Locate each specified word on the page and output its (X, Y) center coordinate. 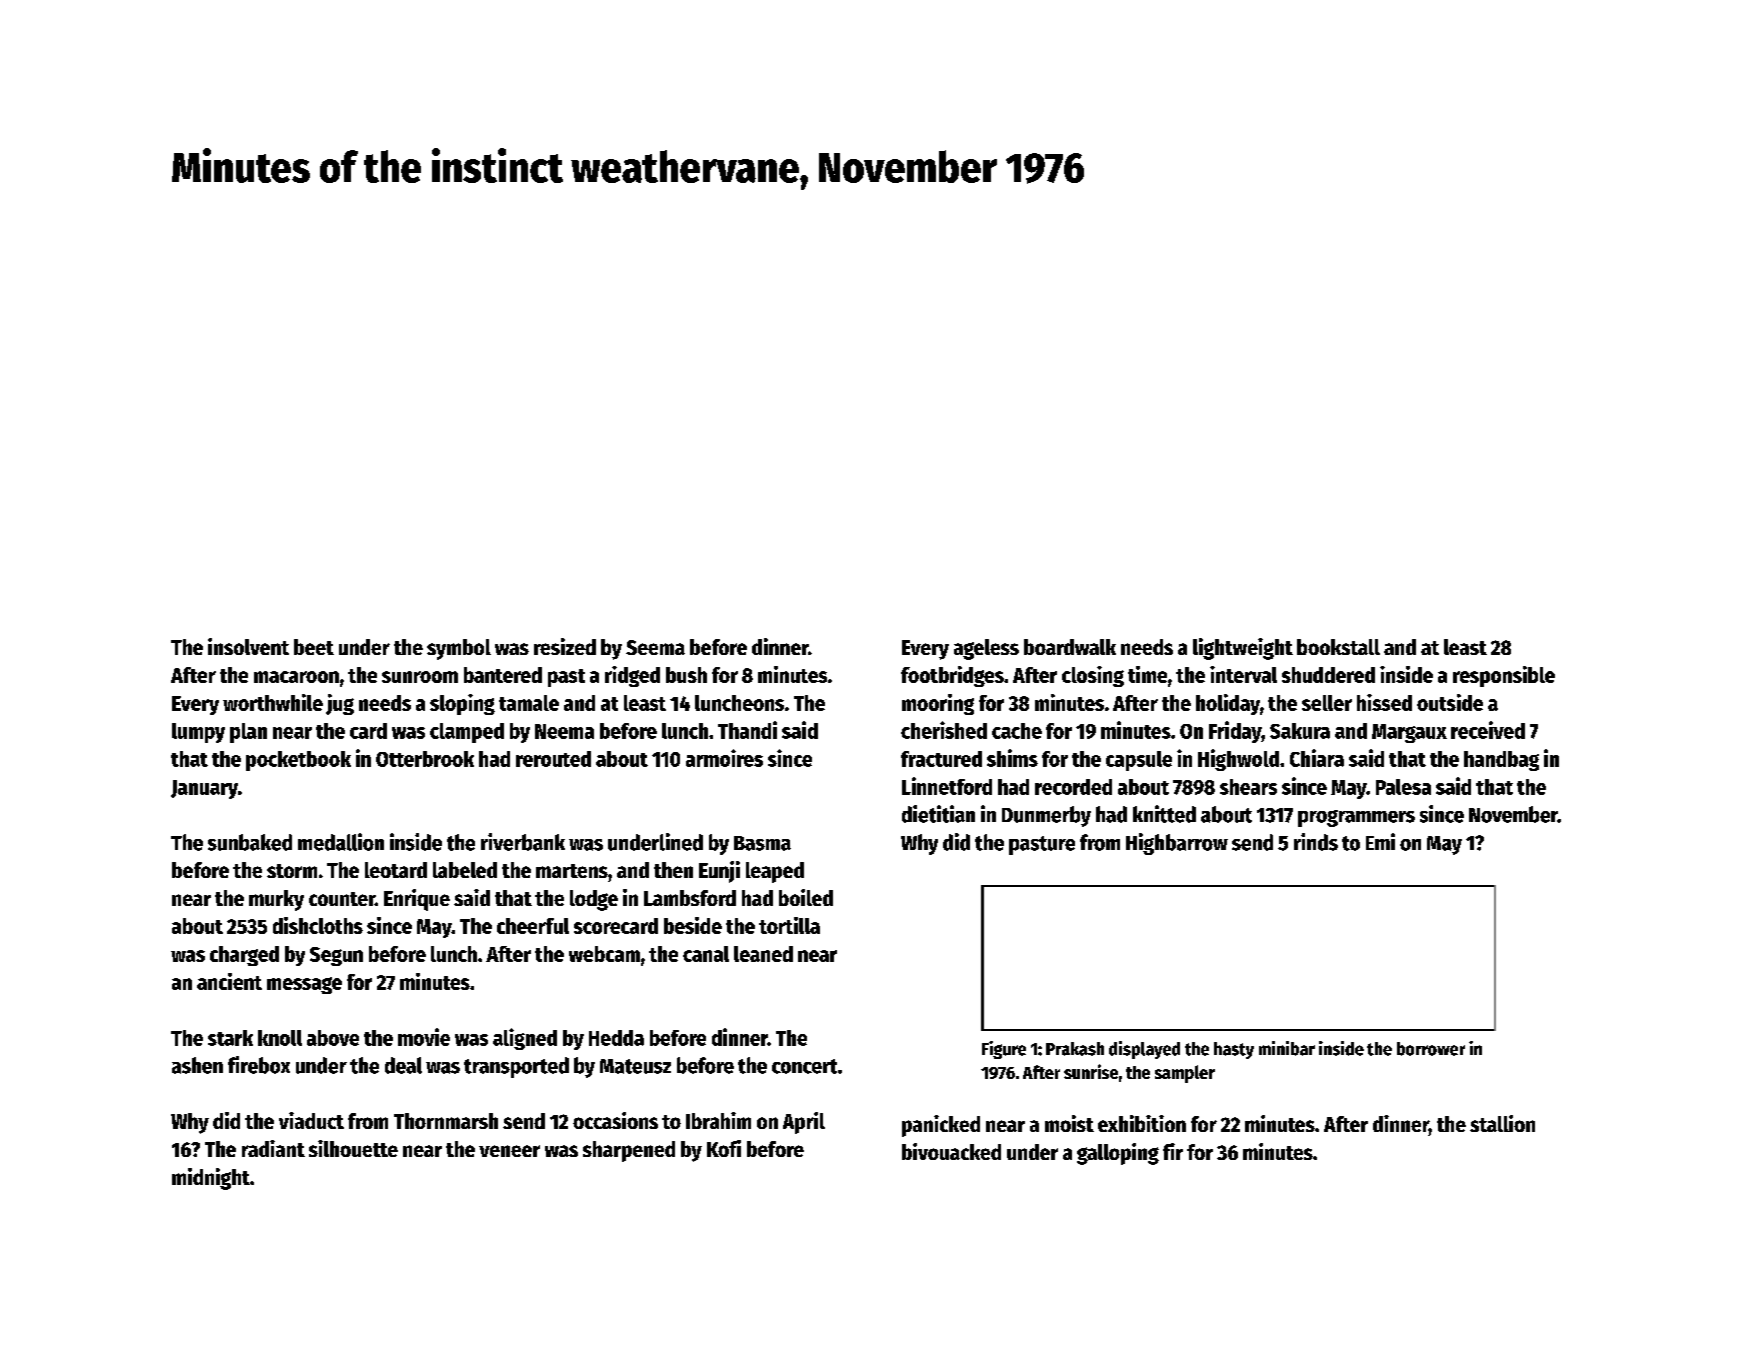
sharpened (629, 1151)
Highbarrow (1177, 844)
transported (516, 1067)
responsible (1504, 676)
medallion (341, 842)
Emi (1380, 841)
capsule (1139, 761)
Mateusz (635, 1066)
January (204, 789)
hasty (1234, 1050)
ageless (986, 649)
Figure (1004, 1050)
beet (314, 647)
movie (424, 1037)
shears (1248, 787)
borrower (1431, 1049)
